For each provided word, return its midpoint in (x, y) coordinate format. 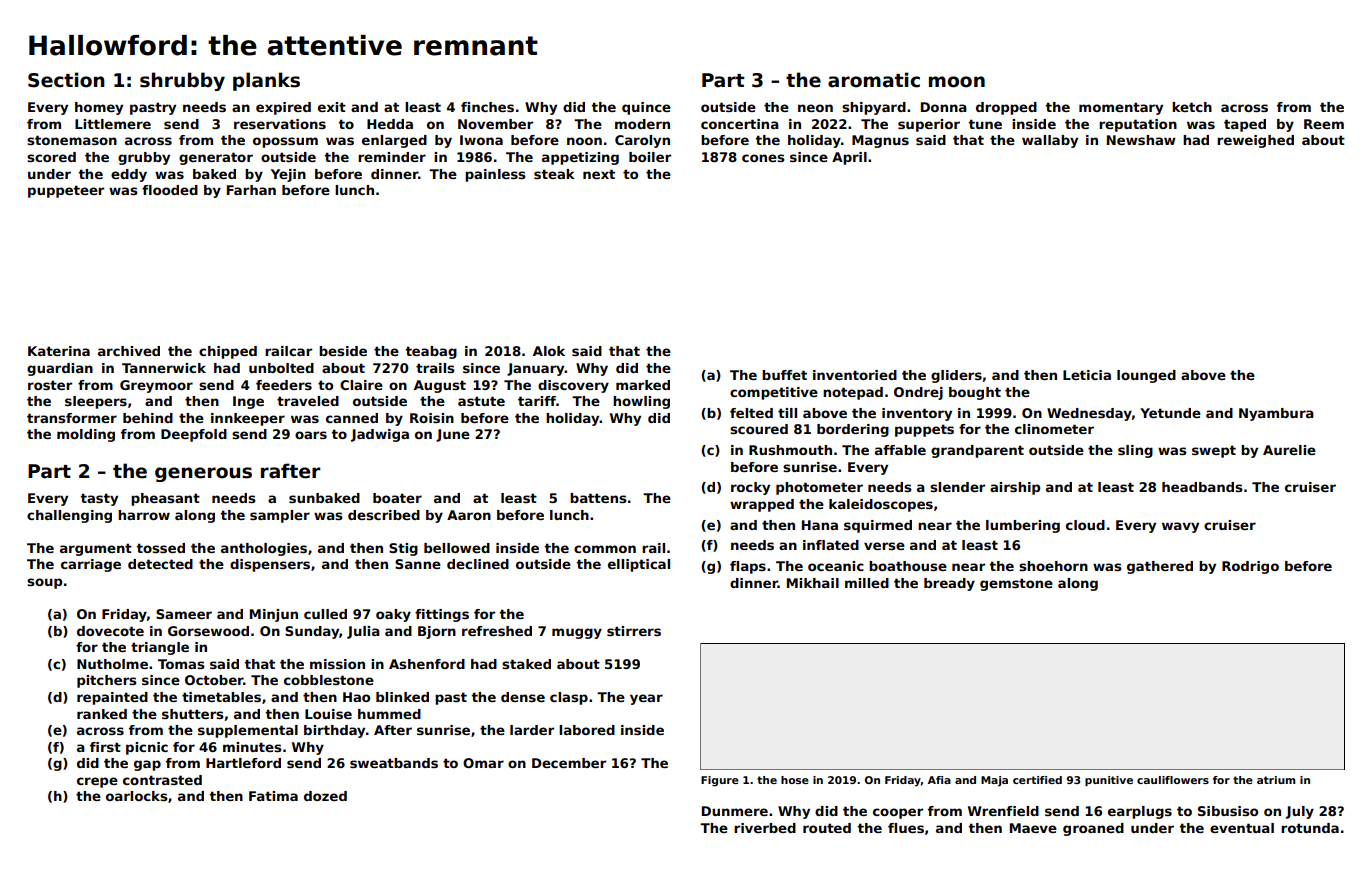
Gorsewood (208, 631)
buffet (784, 375)
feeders (284, 385)
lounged (1146, 376)
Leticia (1087, 375)
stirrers (634, 631)
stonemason (72, 140)
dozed (325, 796)
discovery (573, 386)
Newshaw (1141, 140)
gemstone (1016, 584)
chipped (228, 352)
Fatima (273, 796)
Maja (994, 781)
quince (646, 108)
